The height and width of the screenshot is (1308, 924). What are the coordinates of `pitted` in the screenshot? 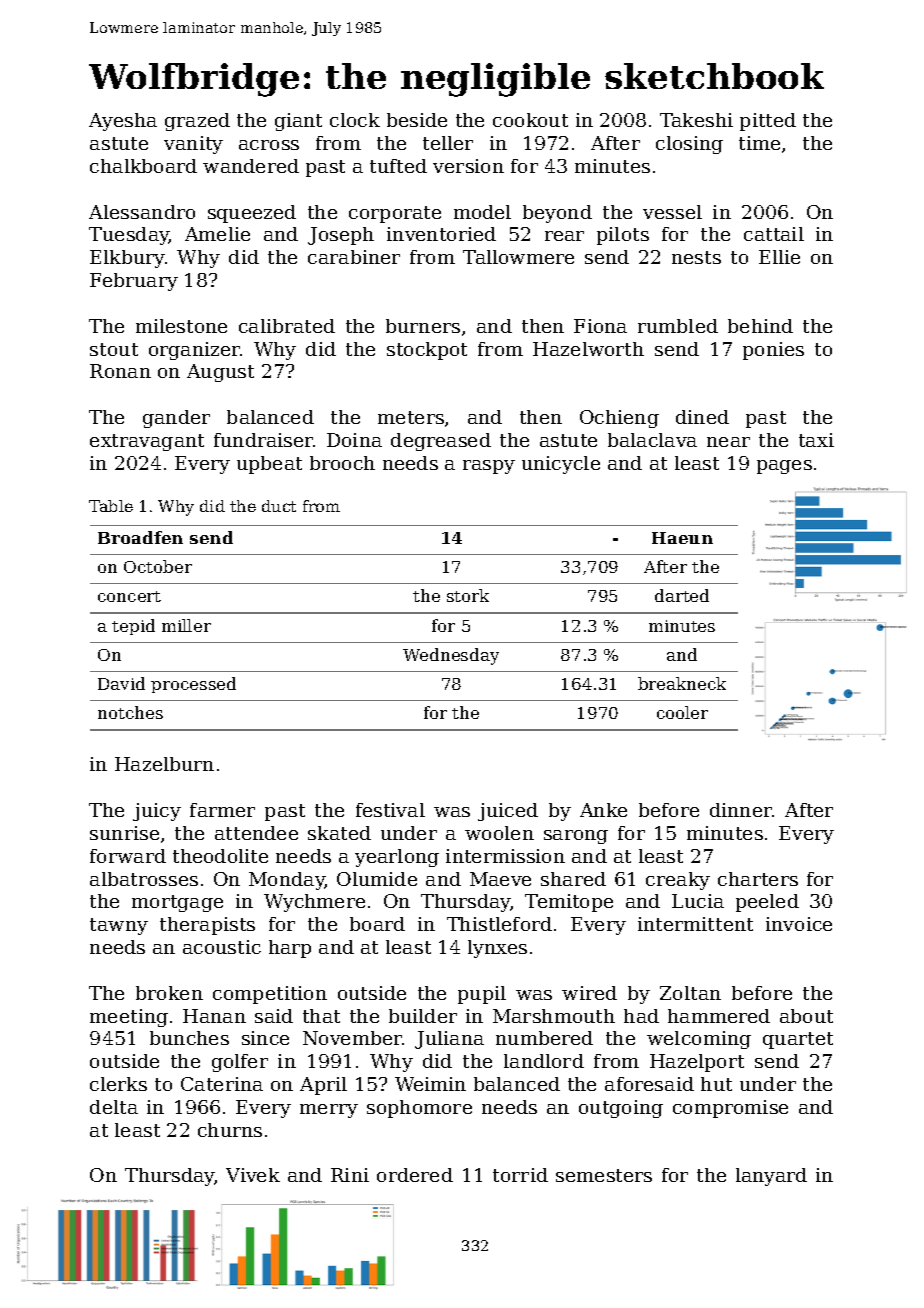 It's located at (768, 122).
